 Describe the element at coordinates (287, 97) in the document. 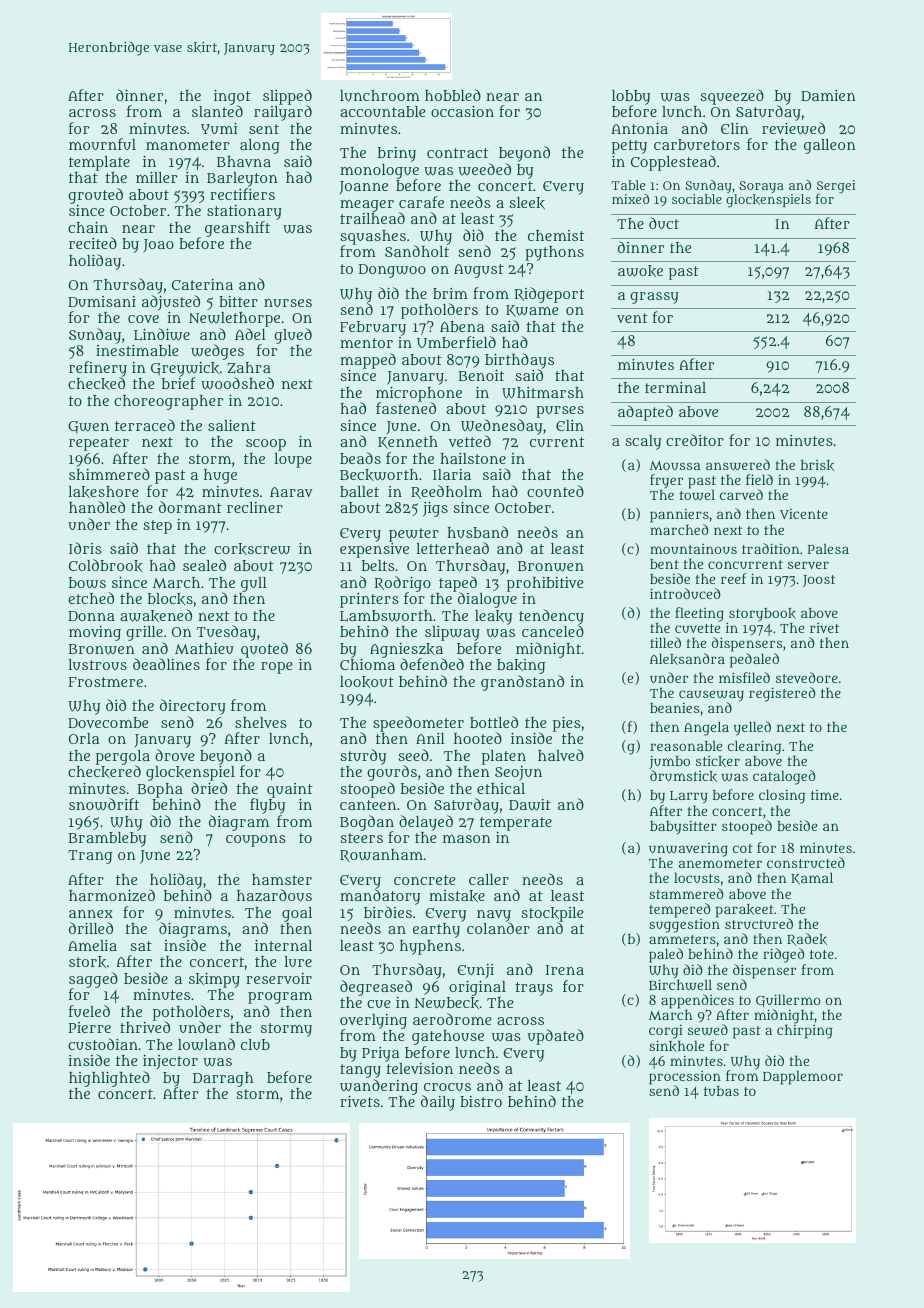

I see `slipped` at that location.
